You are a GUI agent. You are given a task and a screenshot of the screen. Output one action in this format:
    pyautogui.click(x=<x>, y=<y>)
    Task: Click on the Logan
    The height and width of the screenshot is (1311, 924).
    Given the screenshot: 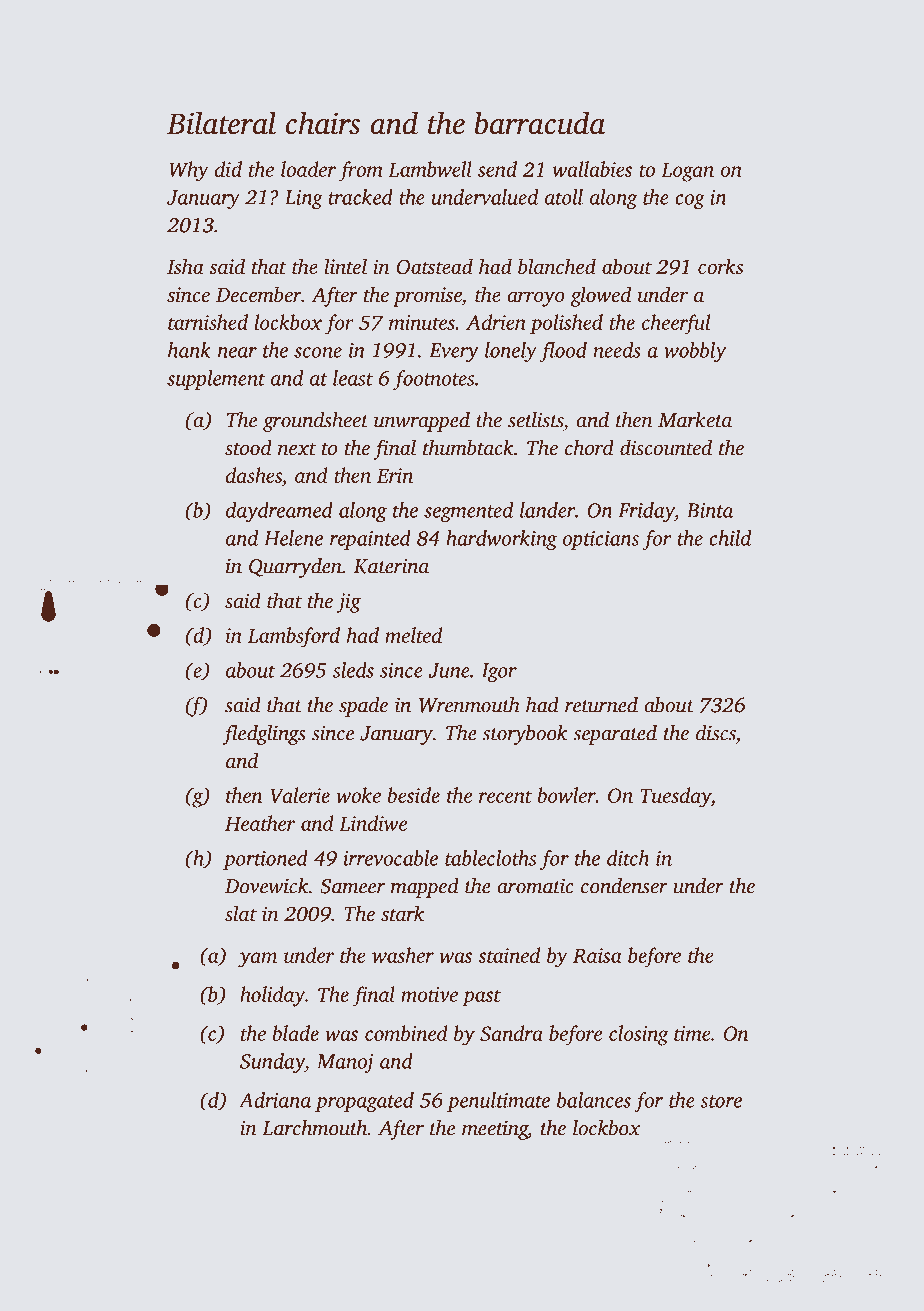 What is the action you would take?
    pyautogui.click(x=687, y=172)
